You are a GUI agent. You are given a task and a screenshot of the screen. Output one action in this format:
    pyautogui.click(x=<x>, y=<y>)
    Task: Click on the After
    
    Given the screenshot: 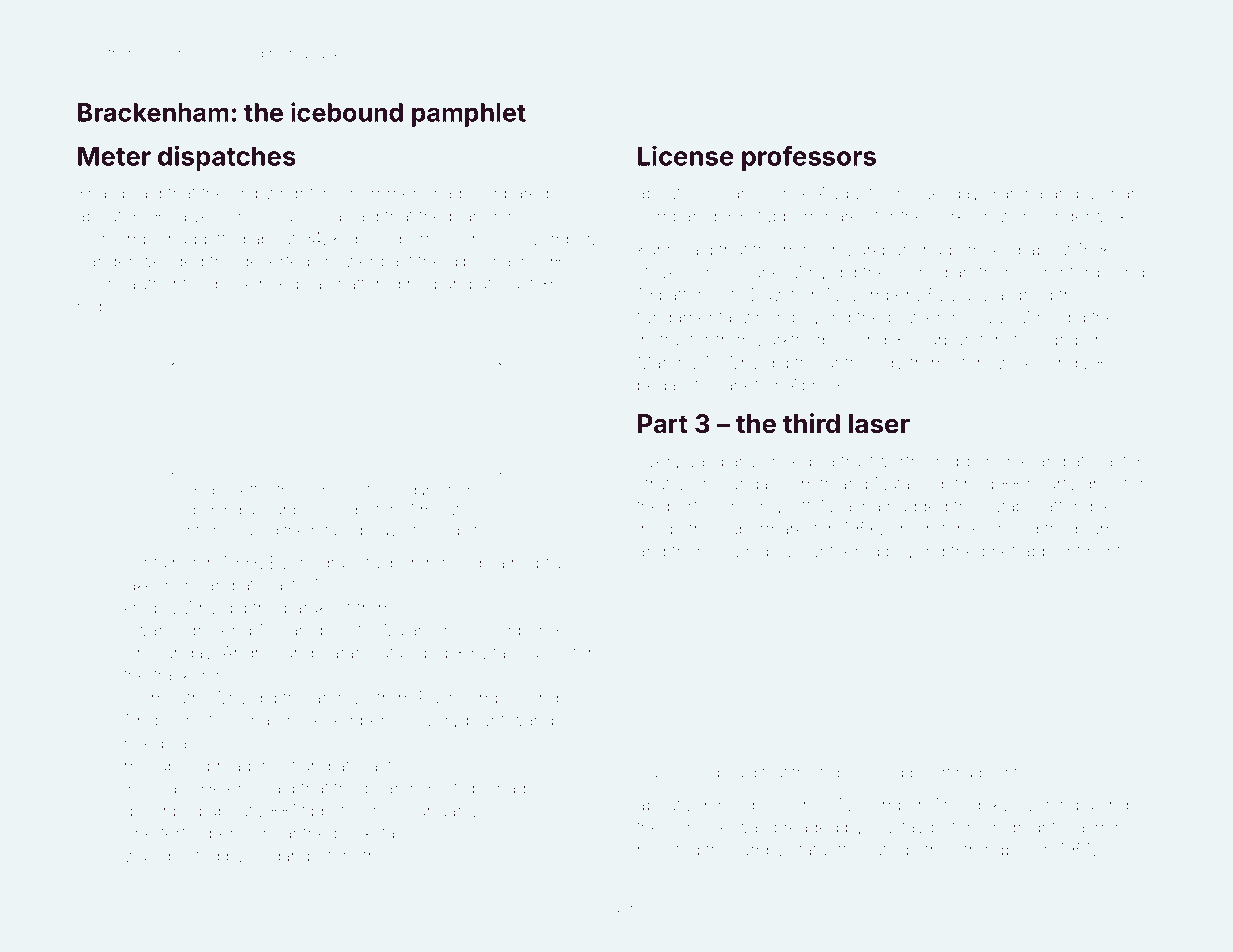 What is the action you would take?
    pyautogui.click(x=256, y=489)
